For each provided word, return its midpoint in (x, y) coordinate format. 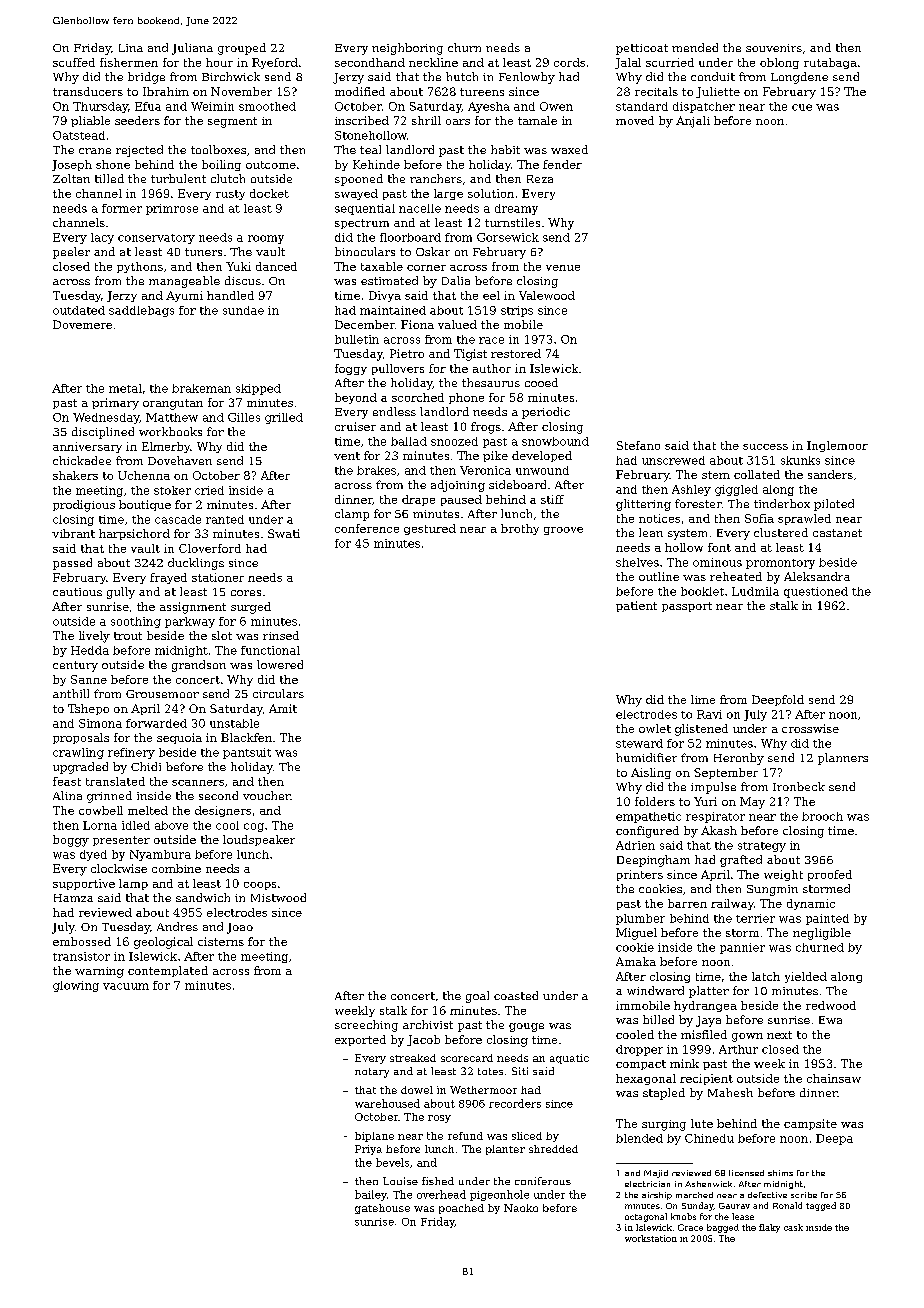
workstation (651, 1238)
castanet (837, 533)
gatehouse (382, 1209)
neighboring (407, 49)
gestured (430, 529)
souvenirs (774, 48)
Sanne (89, 679)
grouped (242, 49)
